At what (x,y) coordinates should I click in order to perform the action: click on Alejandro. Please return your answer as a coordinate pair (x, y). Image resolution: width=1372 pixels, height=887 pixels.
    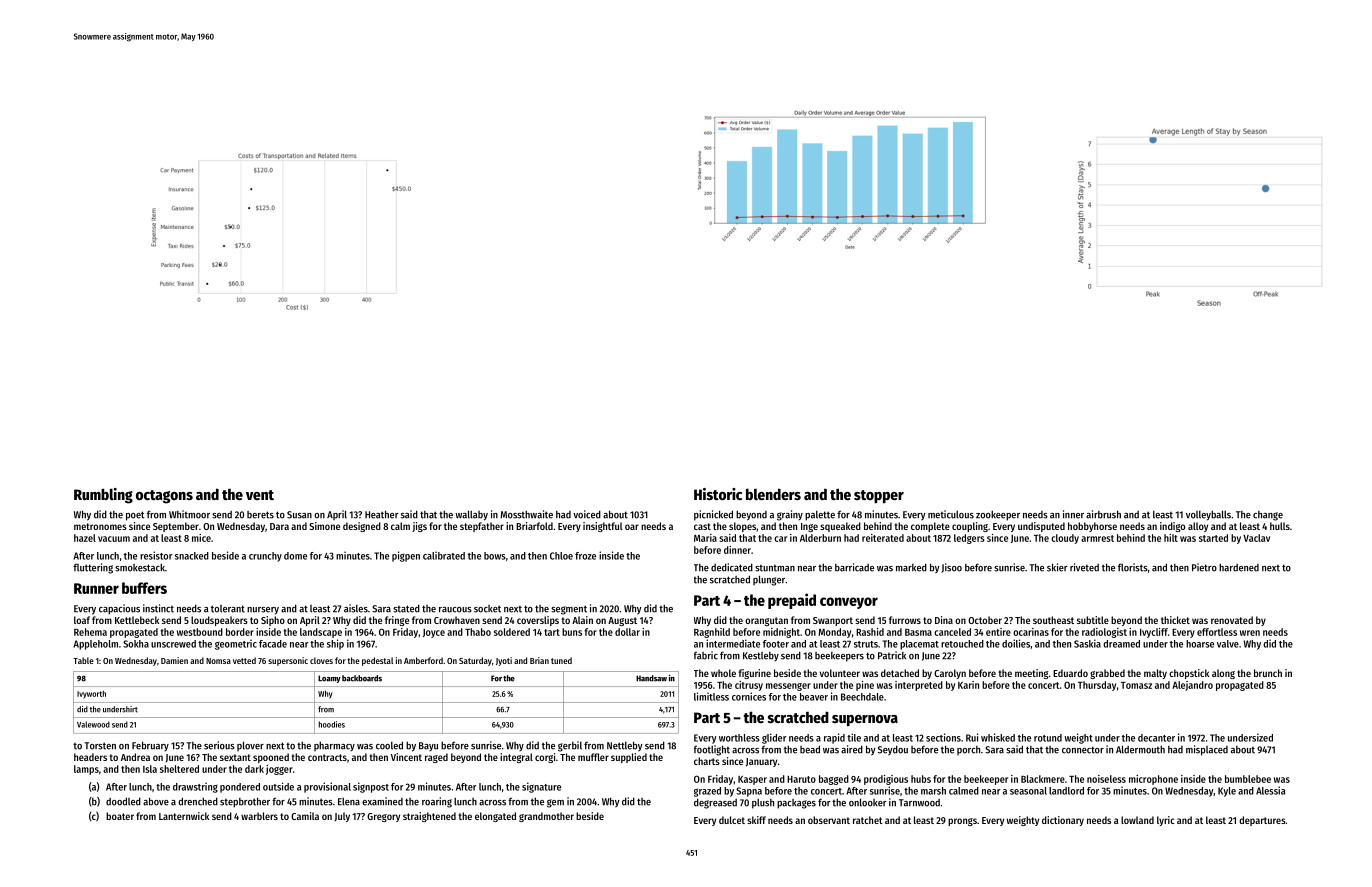
    Looking at the image, I should click on (1192, 686).
